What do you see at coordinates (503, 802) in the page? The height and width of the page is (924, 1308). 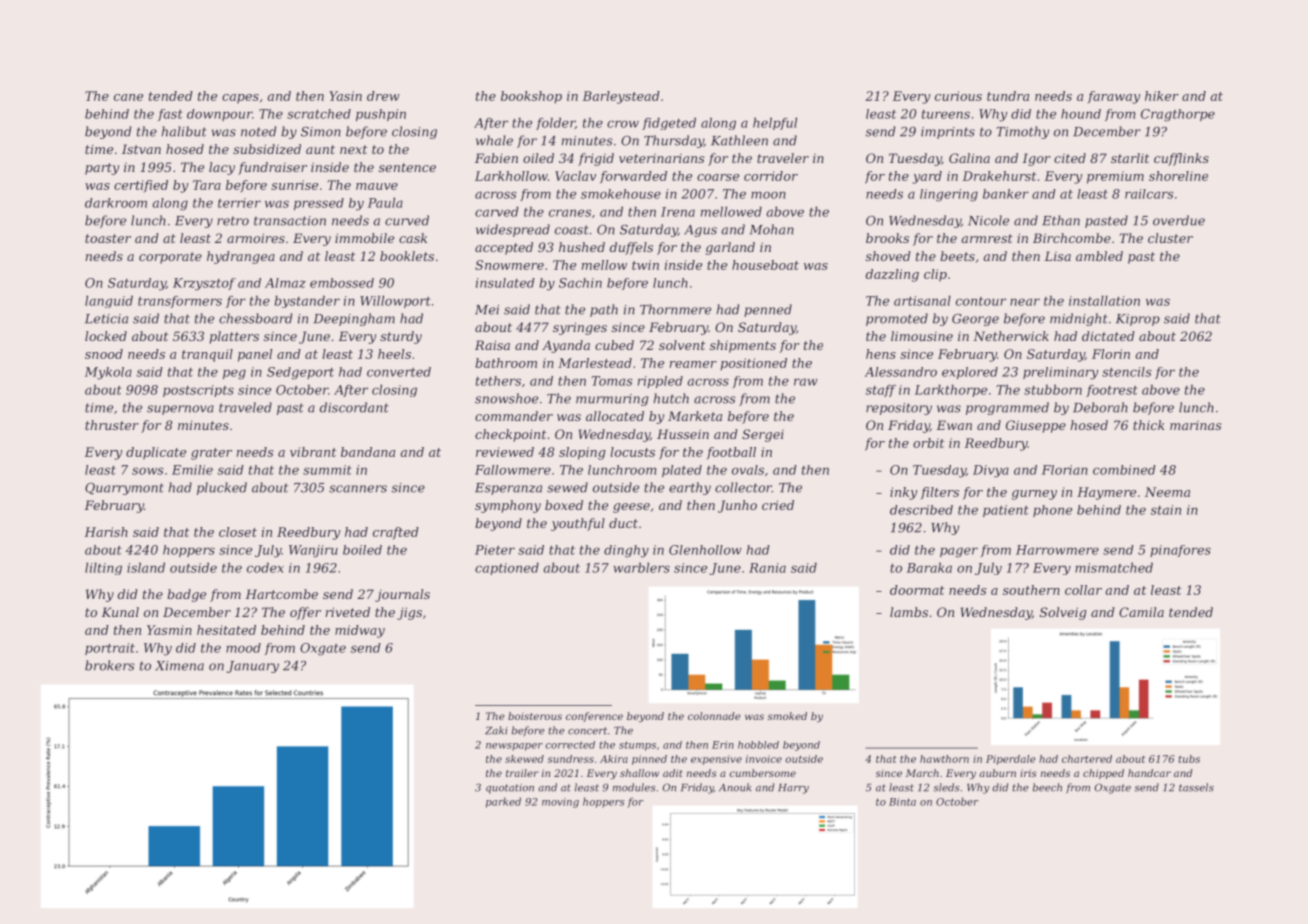 I see `parked` at bounding box center [503, 802].
